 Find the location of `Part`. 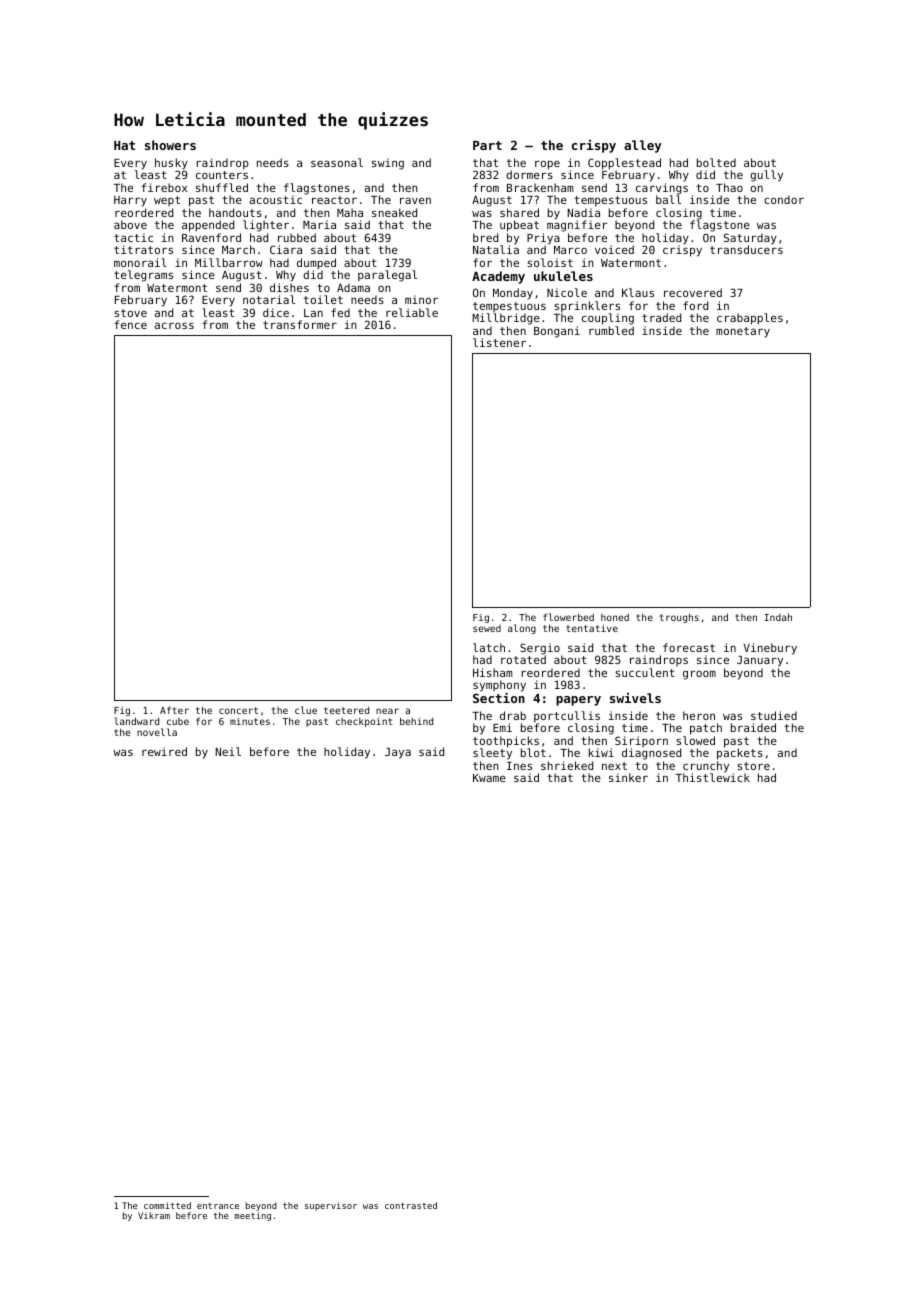

Part is located at coordinates (487, 145).
